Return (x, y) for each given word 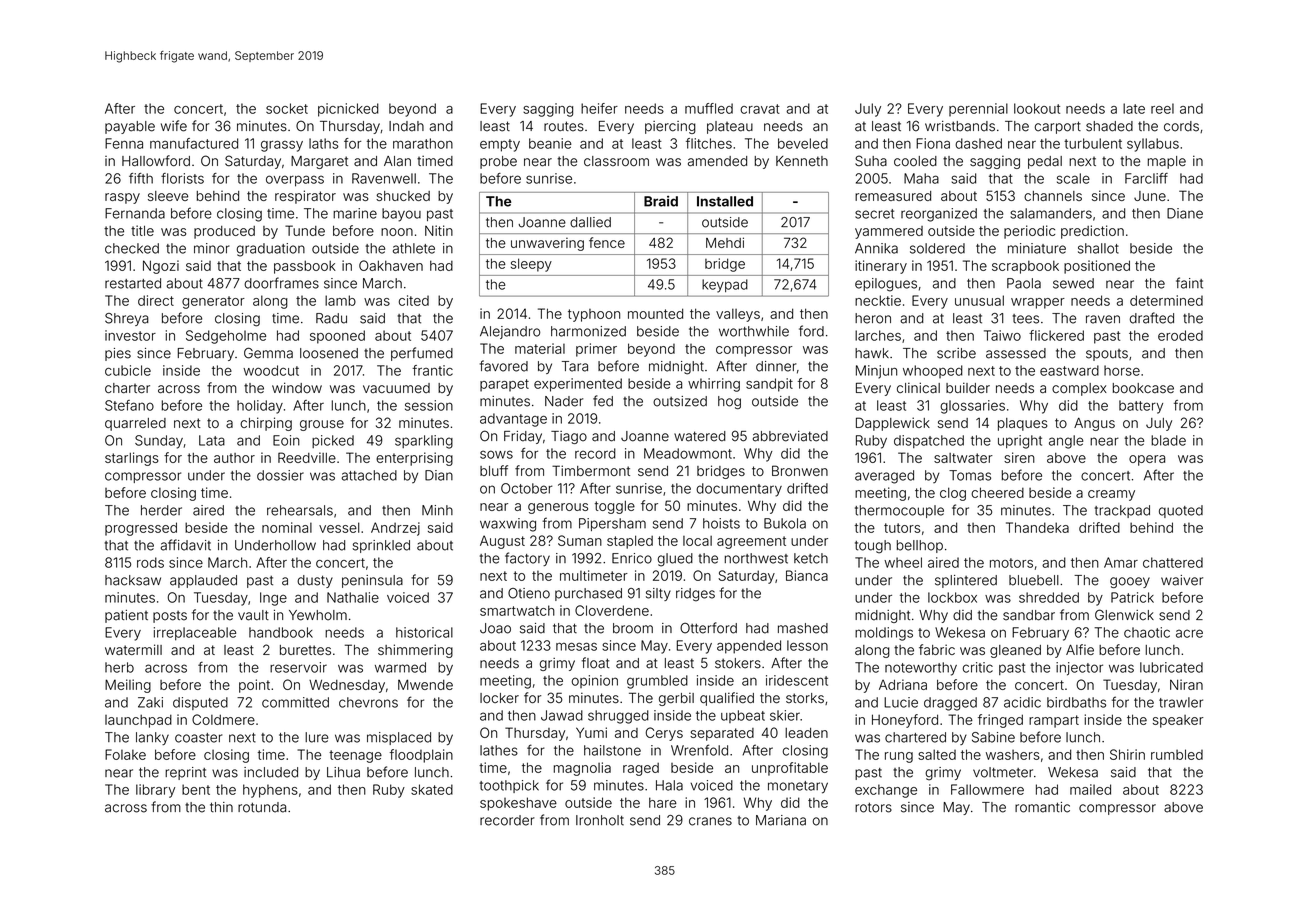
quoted (1181, 511)
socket (287, 108)
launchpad (138, 721)
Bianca (807, 575)
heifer (599, 108)
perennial (978, 110)
